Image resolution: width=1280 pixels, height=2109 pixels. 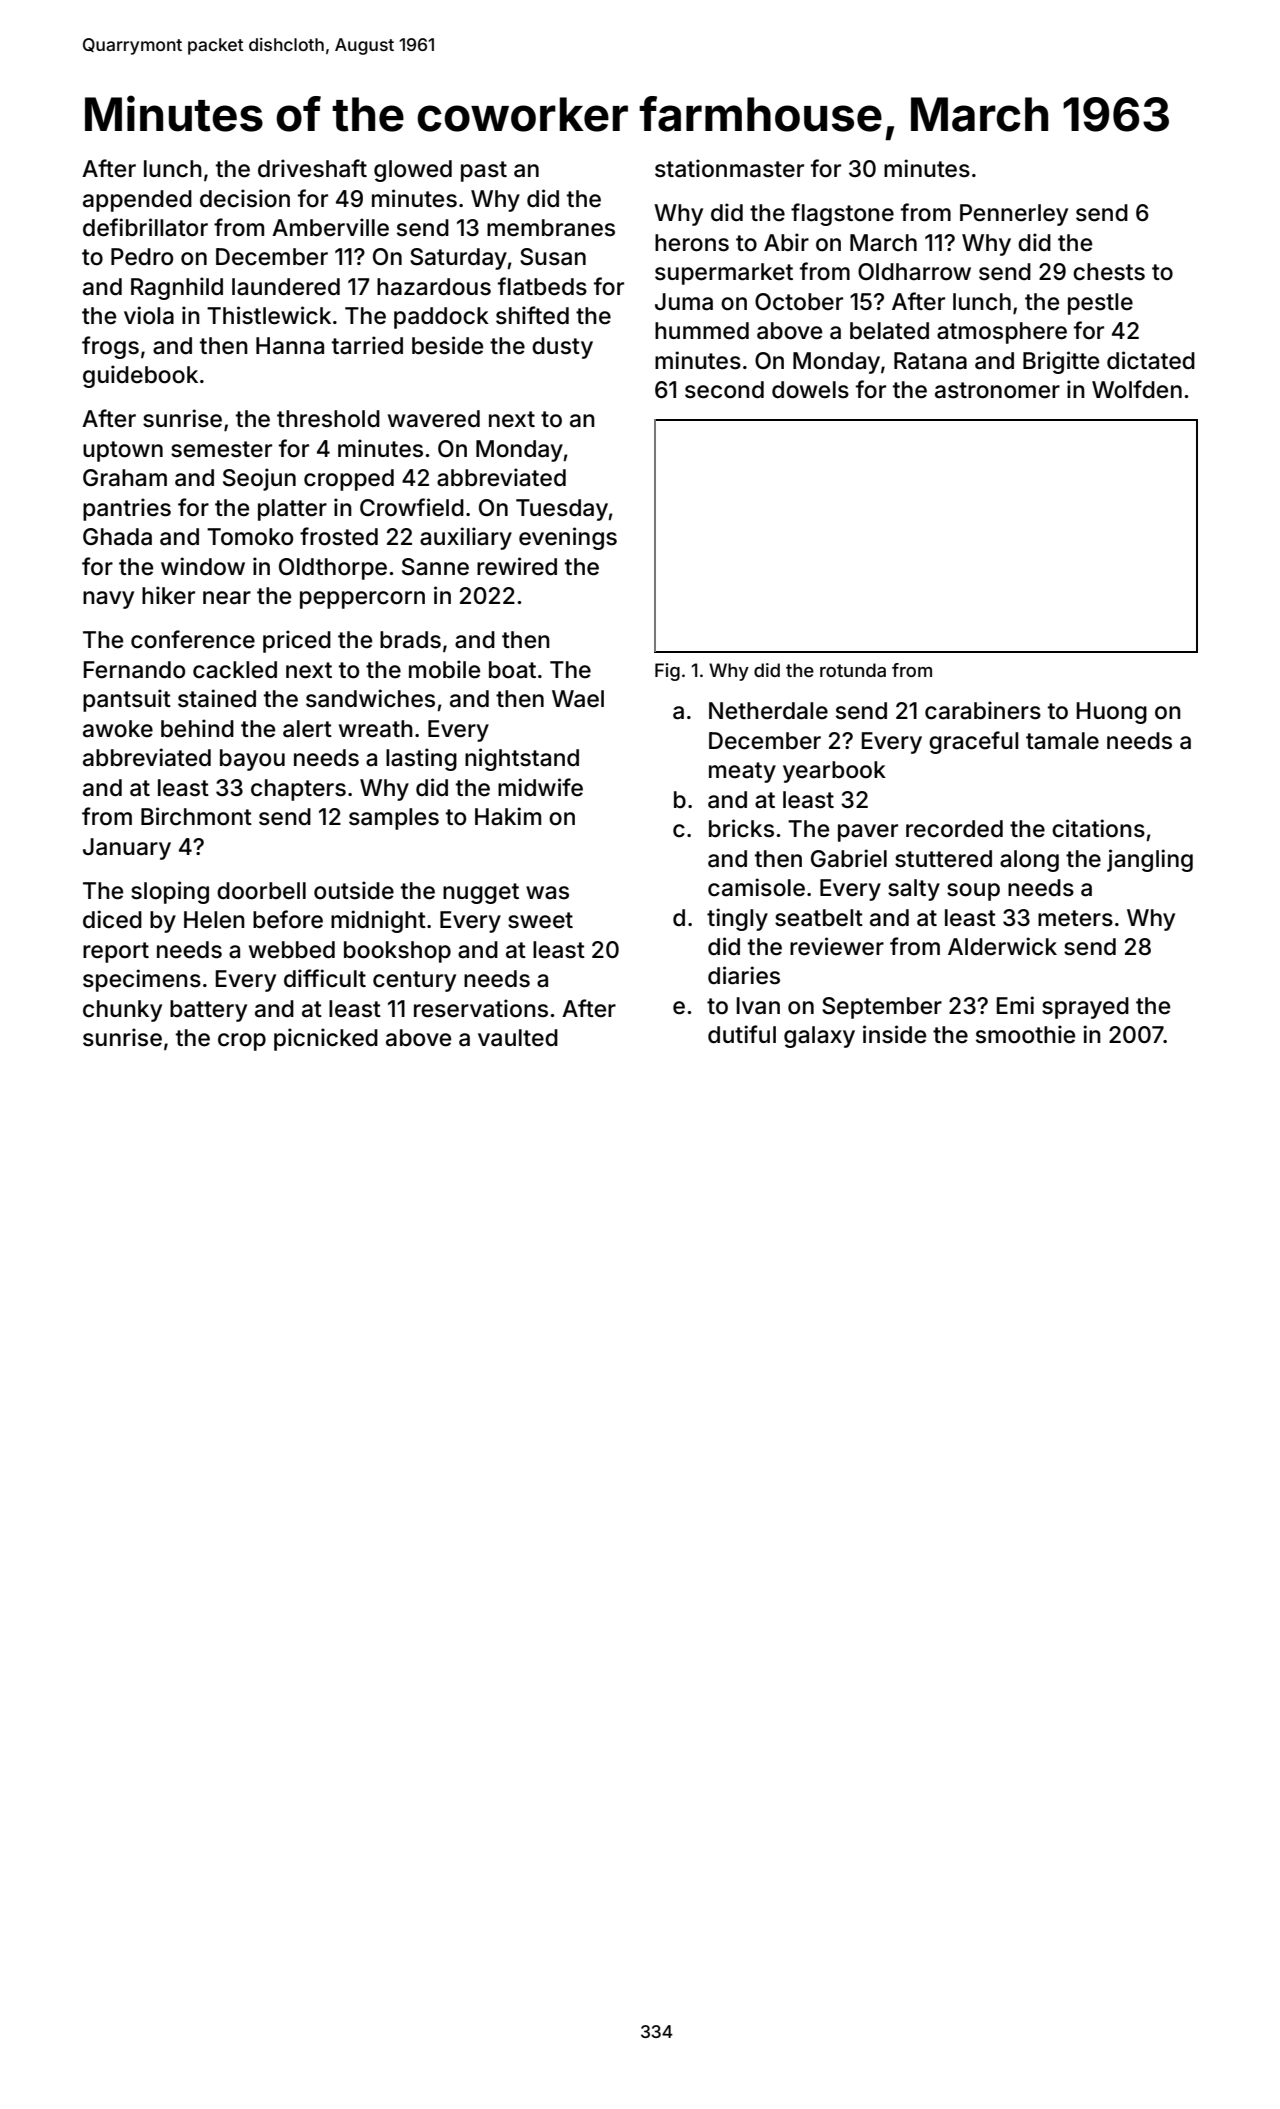 What do you see at coordinates (127, 849) in the document?
I see `January` at bounding box center [127, 849].
